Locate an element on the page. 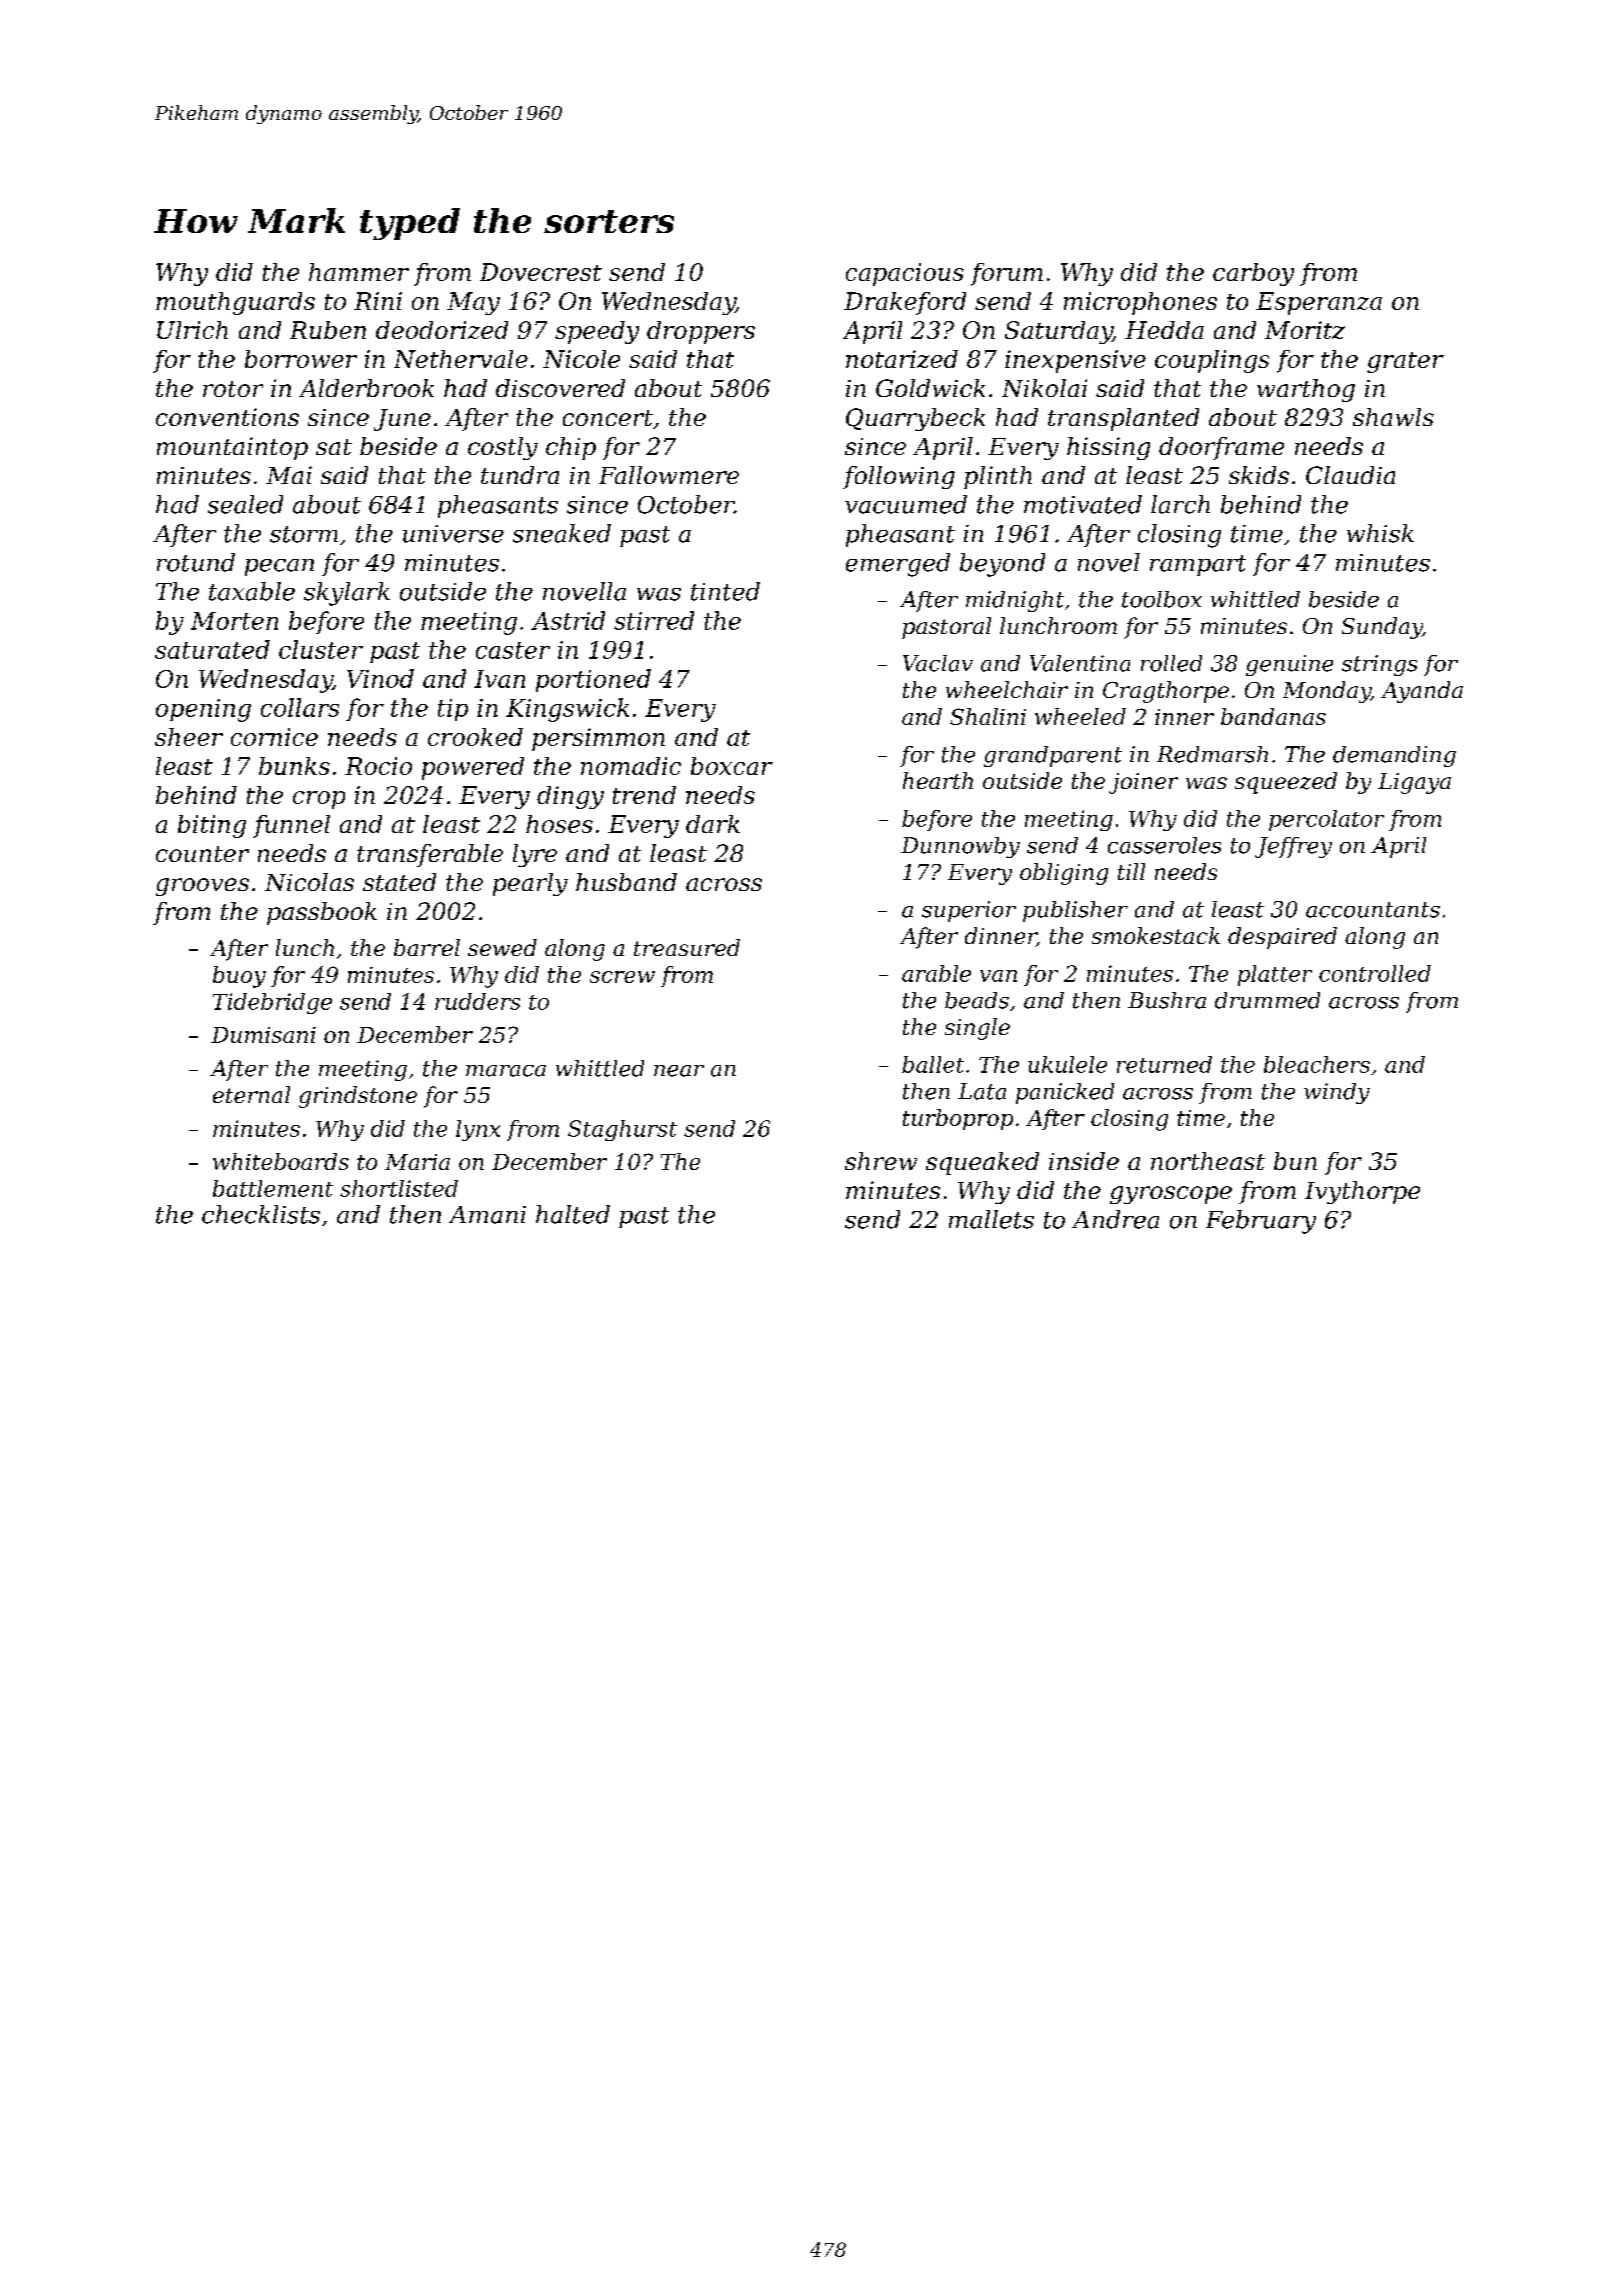 This page has width=1620, height=2292. mallets is located at coordinates (991, 1219).
